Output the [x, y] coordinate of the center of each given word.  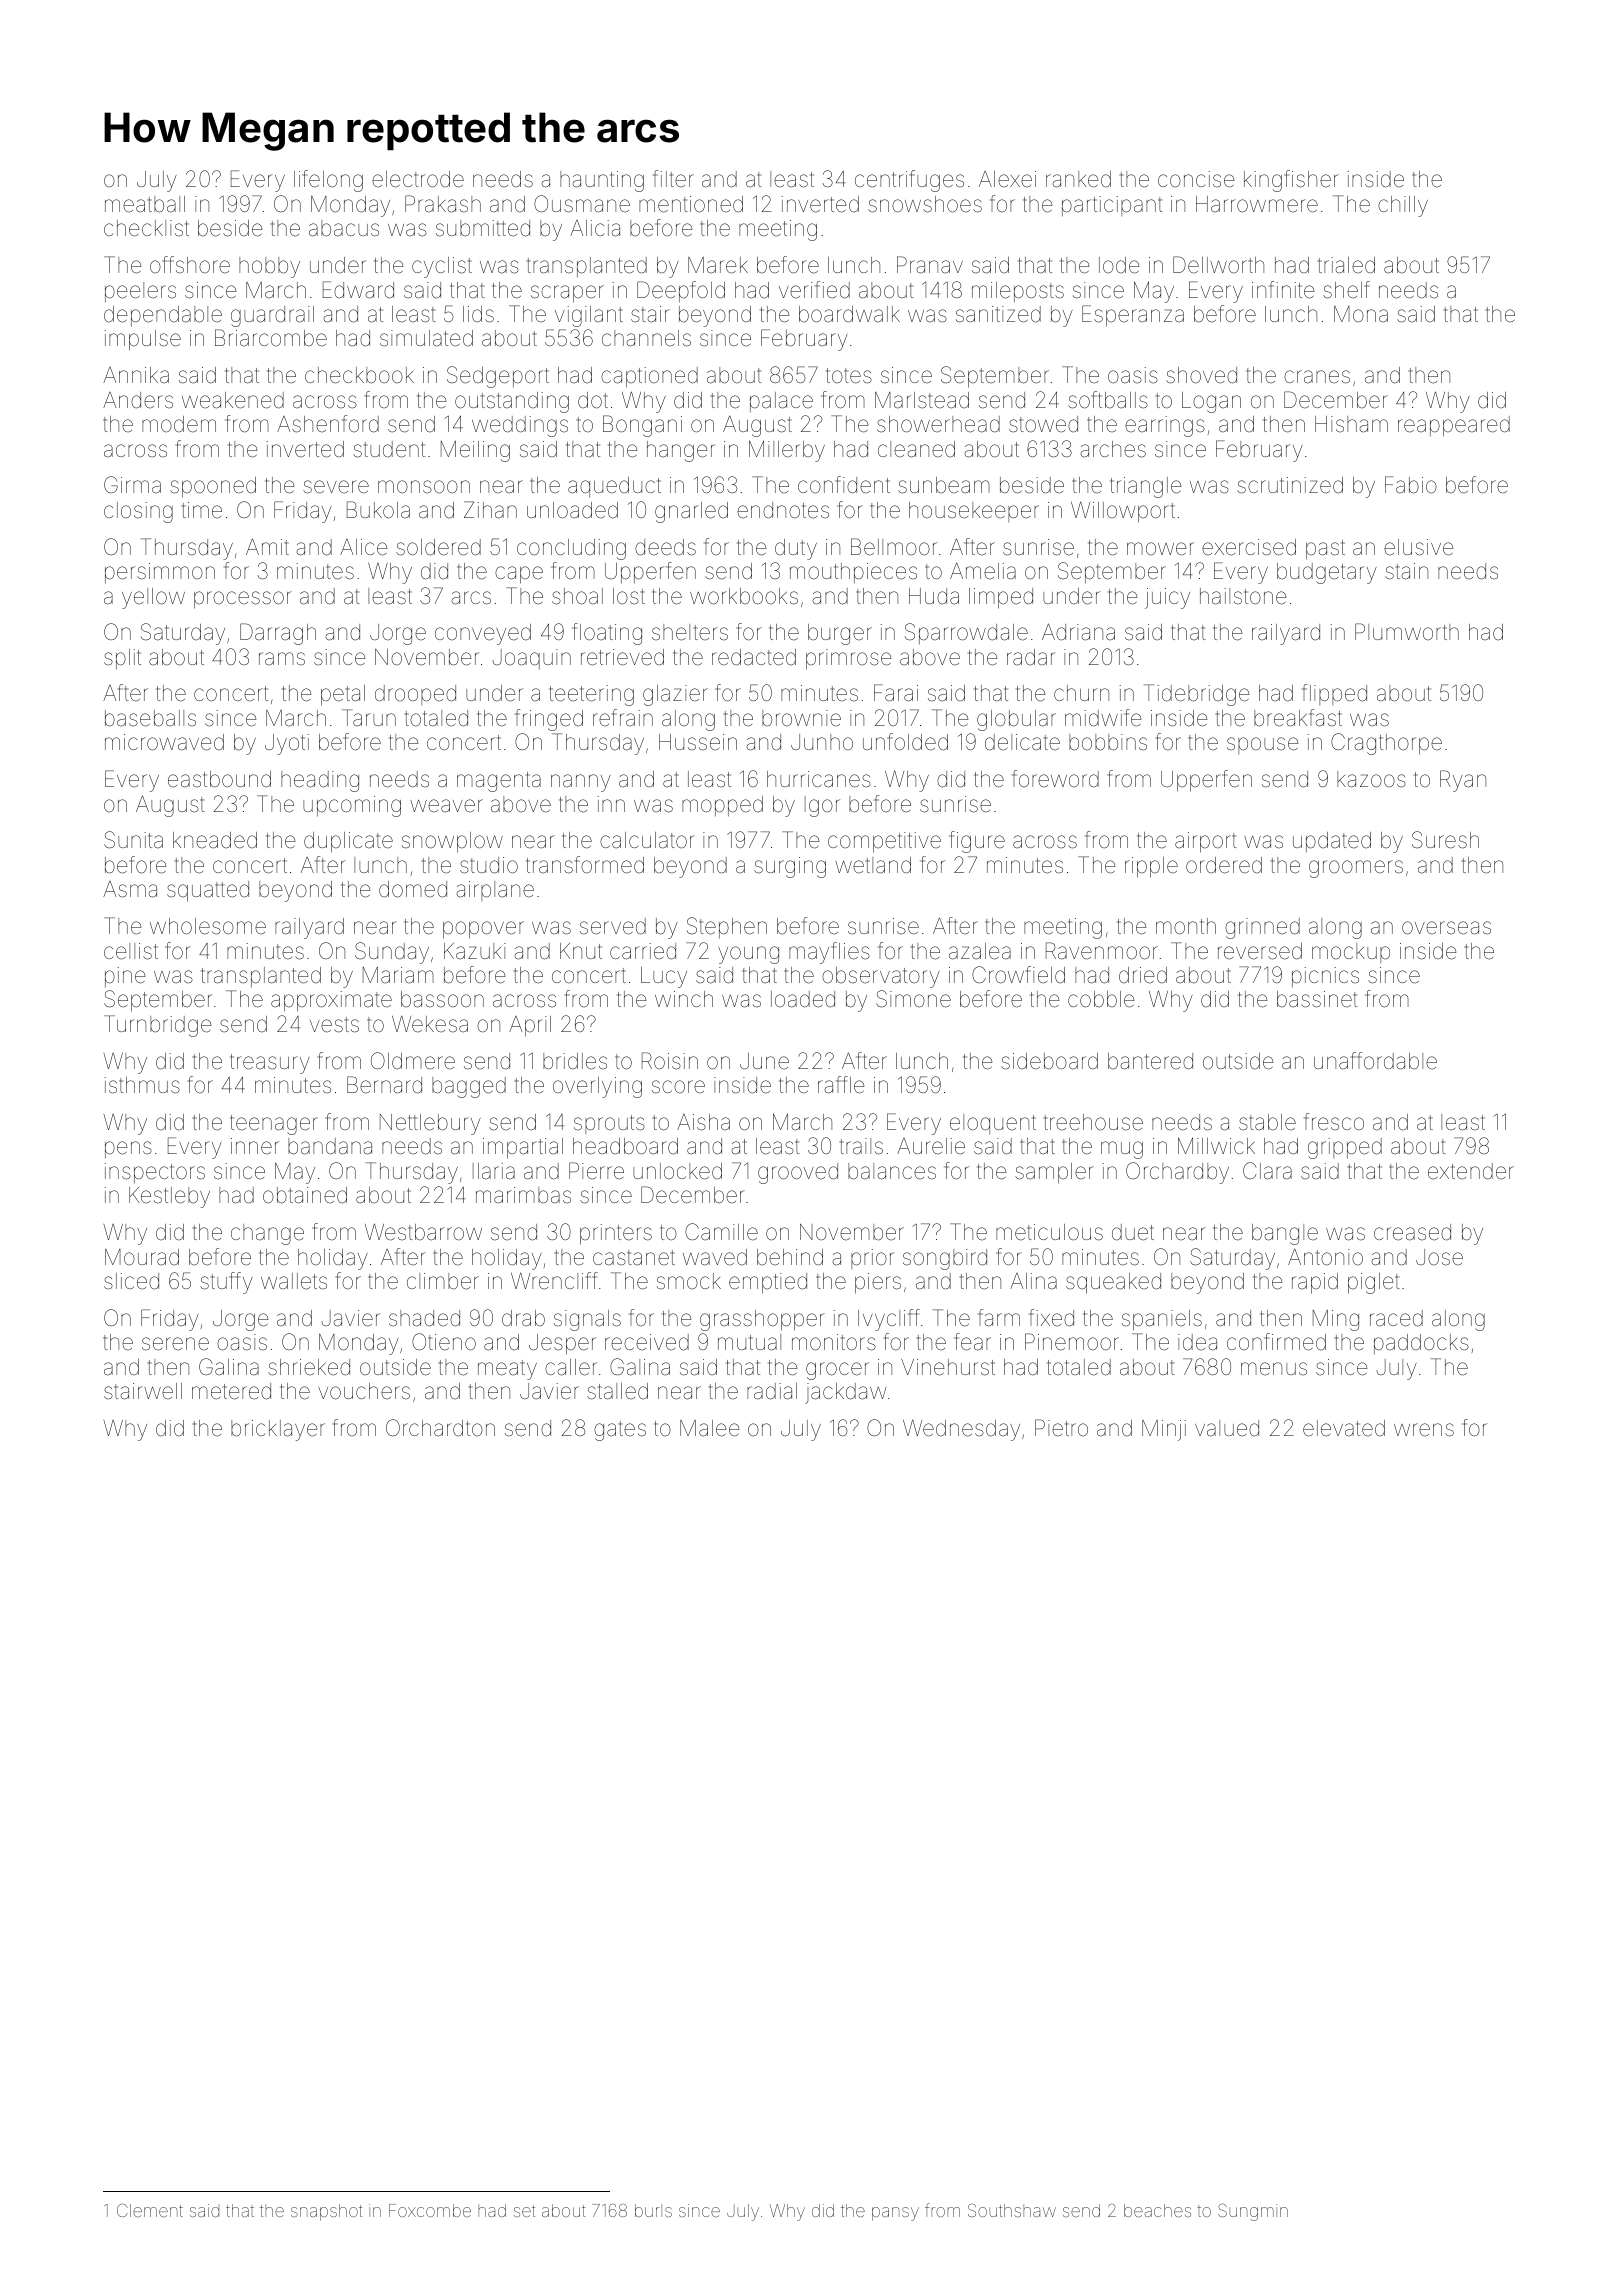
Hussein [698, 742]
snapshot [326, 2212]
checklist [146, 228]
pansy [895, 2214]
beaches [1157, 2210]
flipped [1334, 694]
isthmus [142, 1085]
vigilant [589, 316]
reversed [1260, 951]
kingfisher [1291, 181]
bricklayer [278, 1430]
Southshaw [1012, 2210]
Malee [709, 1428]
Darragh [278, 634]
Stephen [727, 927]
